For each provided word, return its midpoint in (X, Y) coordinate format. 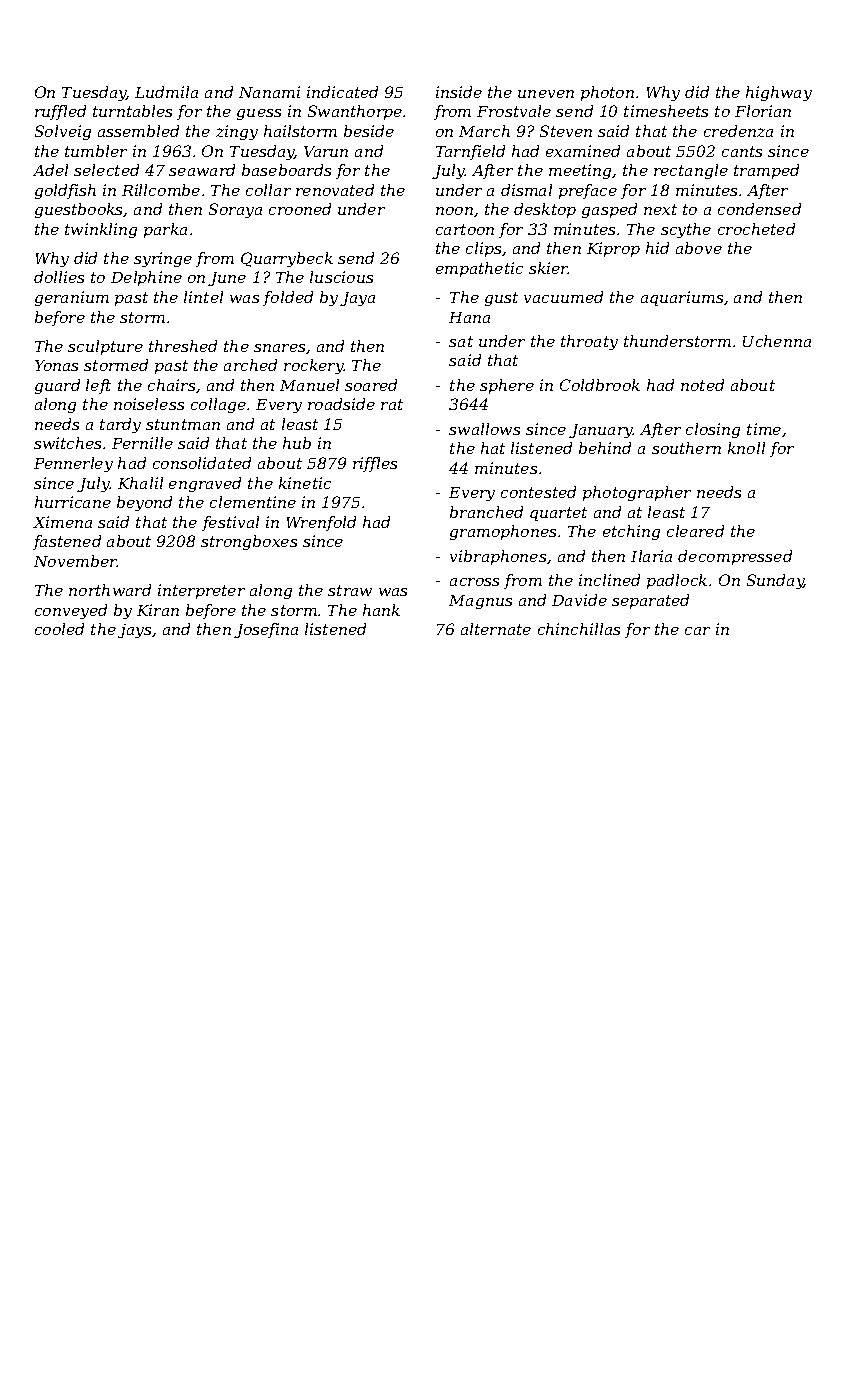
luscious (341, 277)
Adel (50, 170)
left (98, 386)
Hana (469, 317)
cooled (59, 629)
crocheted (756, 229)
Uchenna (777, 341)
